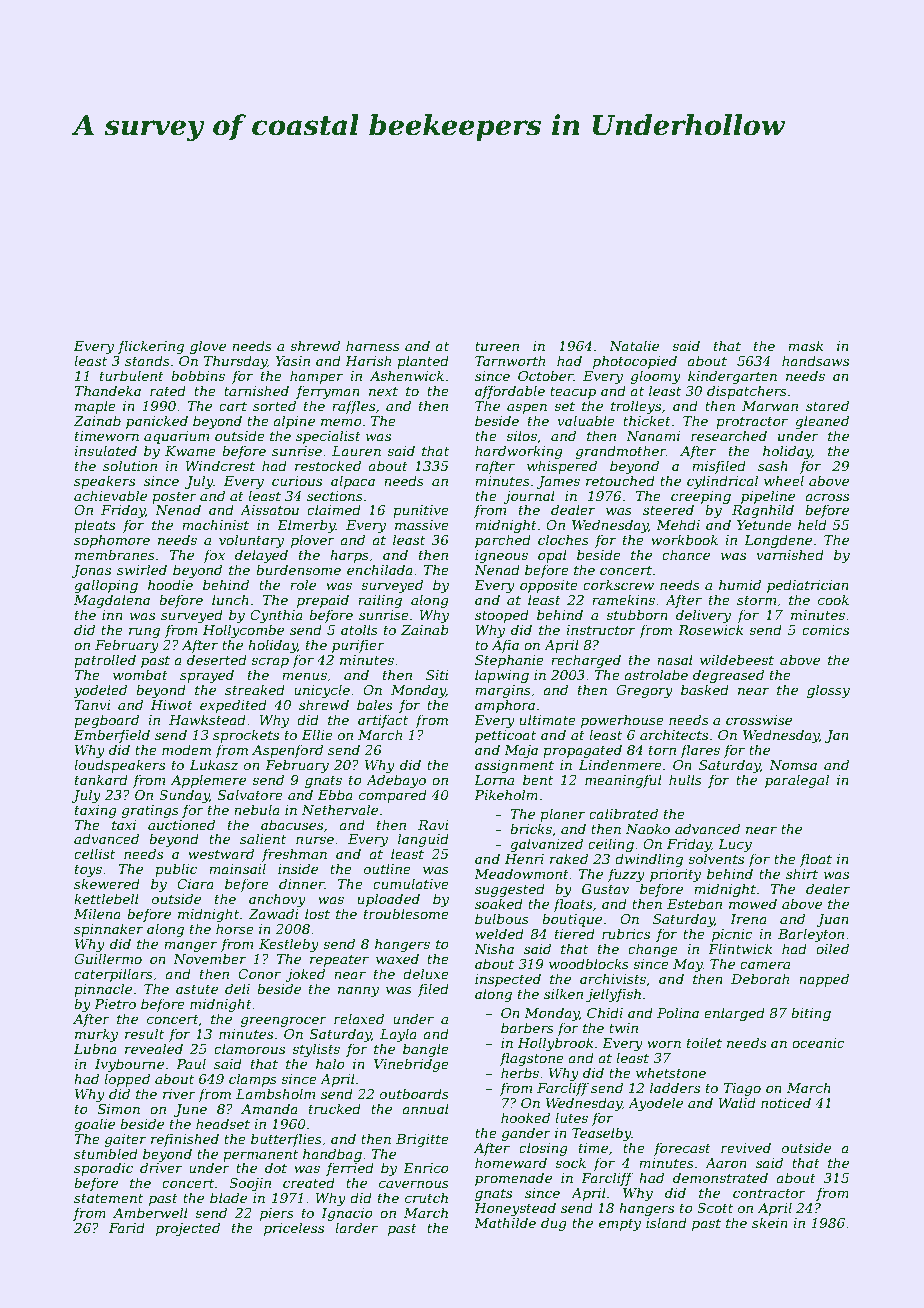 This screenshot has height=1308, width=924. Describe the element at coordinates (101, 779) in the screenshot. I see `tankard` at that location.
